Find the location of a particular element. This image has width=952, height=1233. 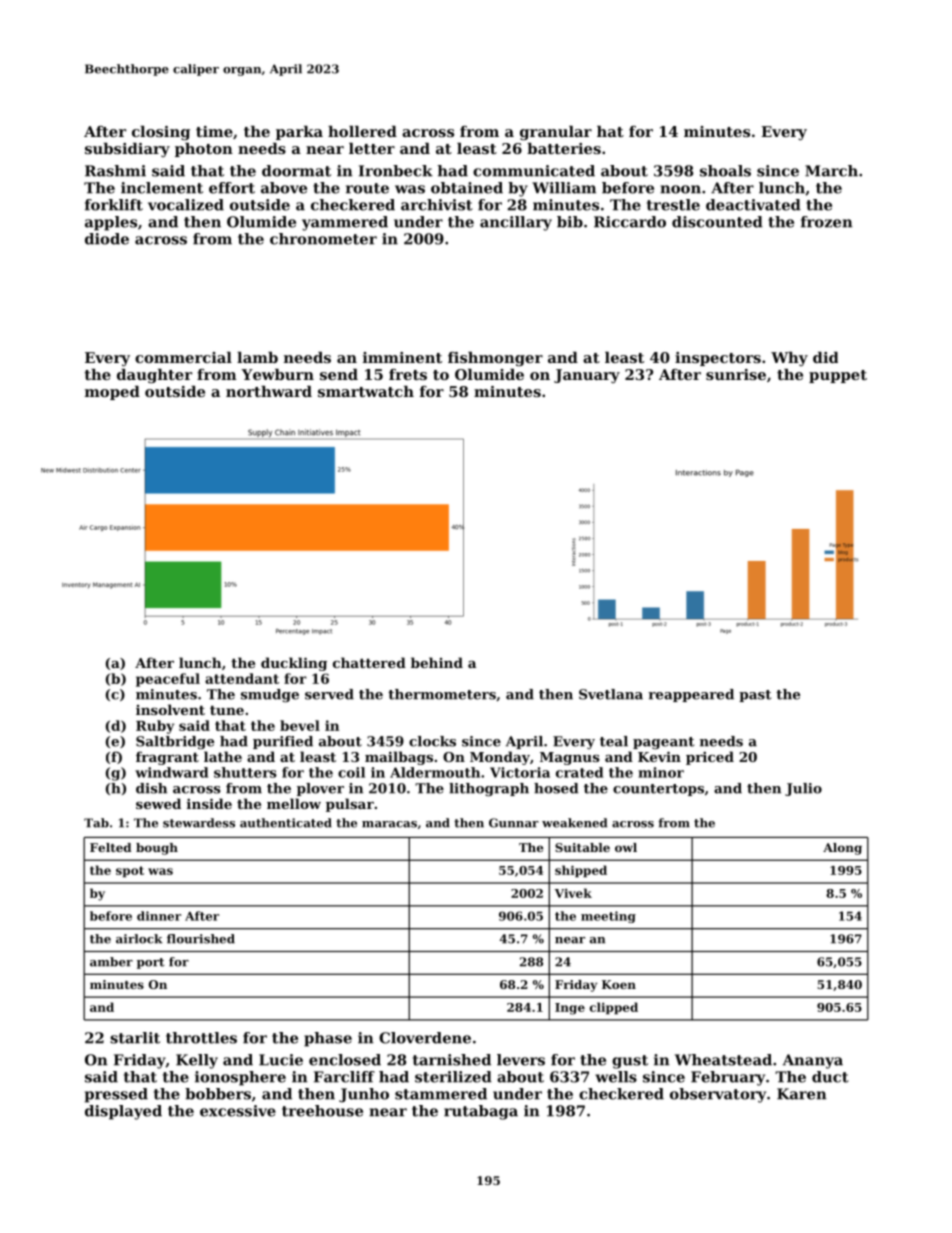

communicated is located at coordinates (534, 171).
